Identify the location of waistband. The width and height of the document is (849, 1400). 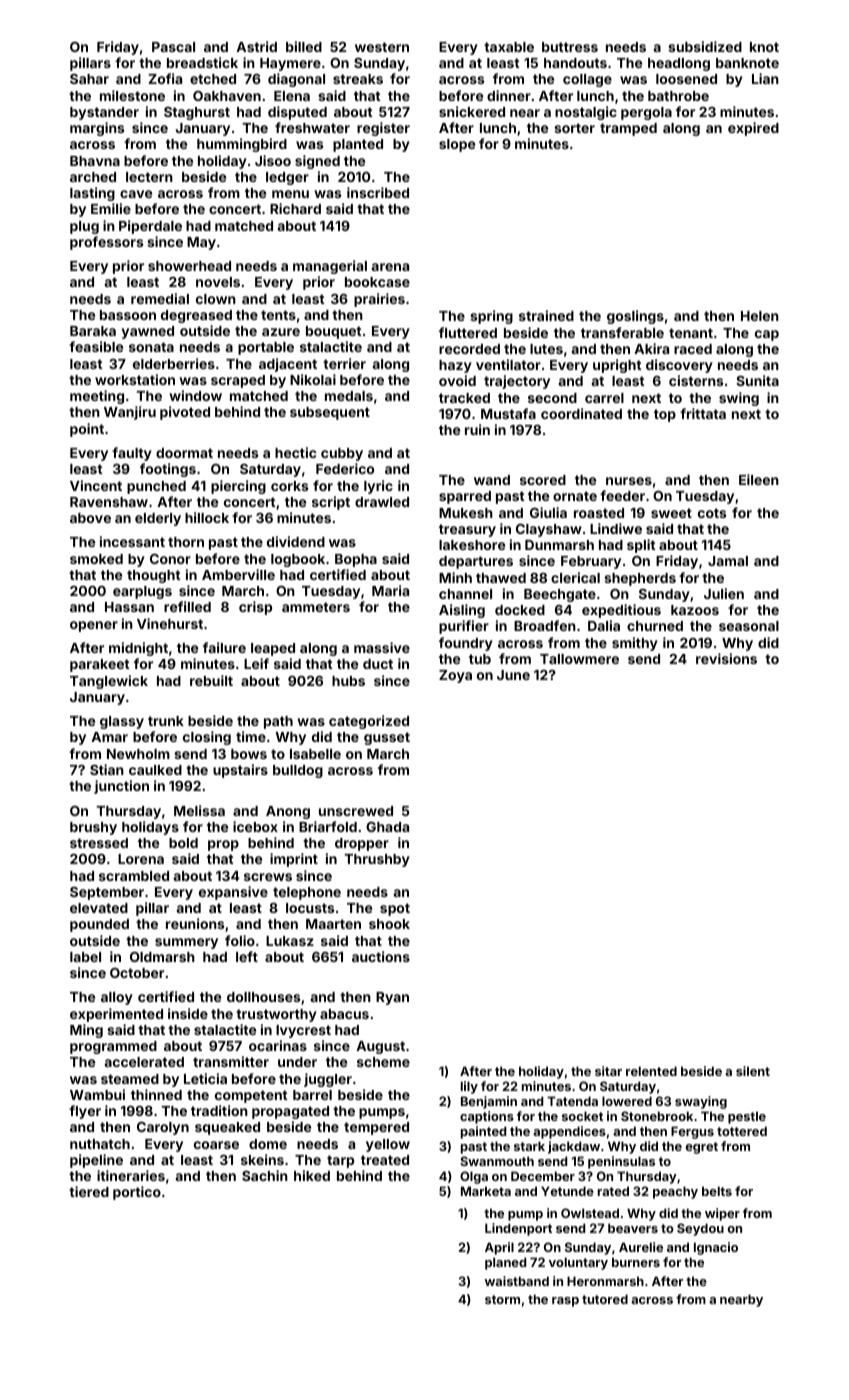
(517, 1281).
